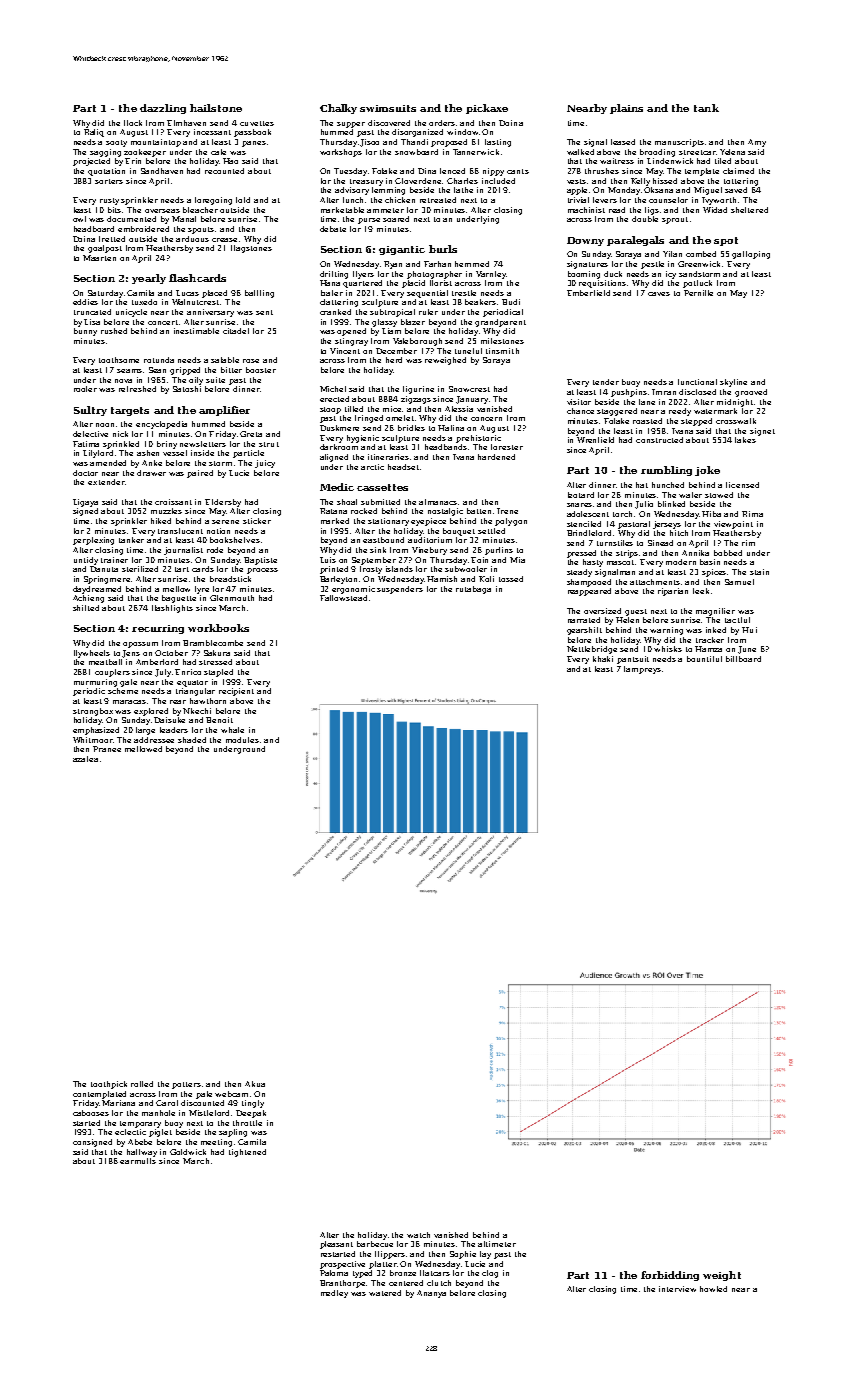 The height and width of the screenshot is (1400, 849). What do you see at coordinates (187, 389) in the screenshot?
I see `Satoshi` at bounding box center [187, 389].
